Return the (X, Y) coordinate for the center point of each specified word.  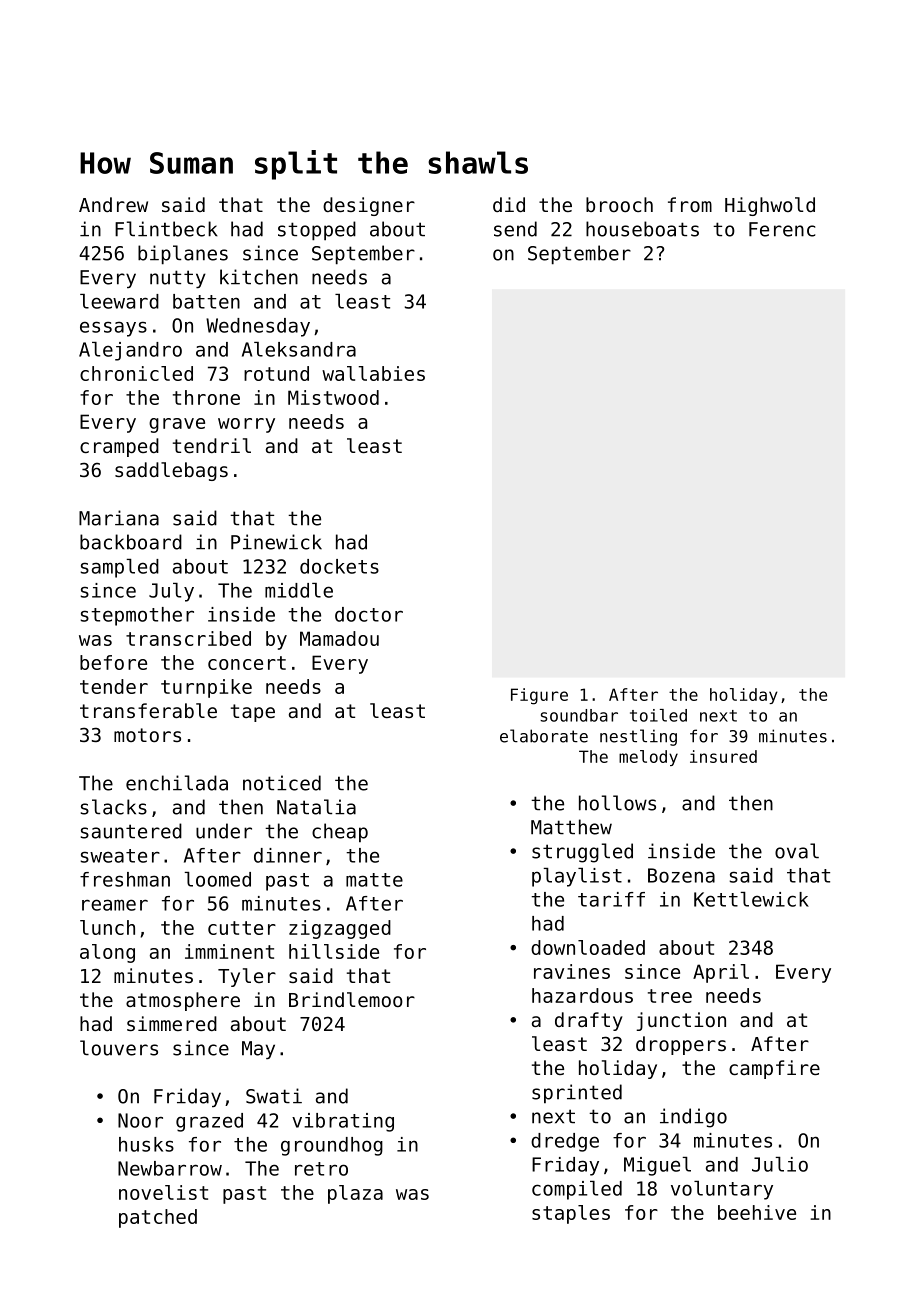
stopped (317, 231)
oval (797, 851)
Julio (780, 1164)
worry (246, 425)
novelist (163, 1192)
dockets (339, 566)
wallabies (373, 373)
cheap (340, 832)
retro (321, 1169)
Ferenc (782, 229)
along (107, 953)
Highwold (770, 206)
